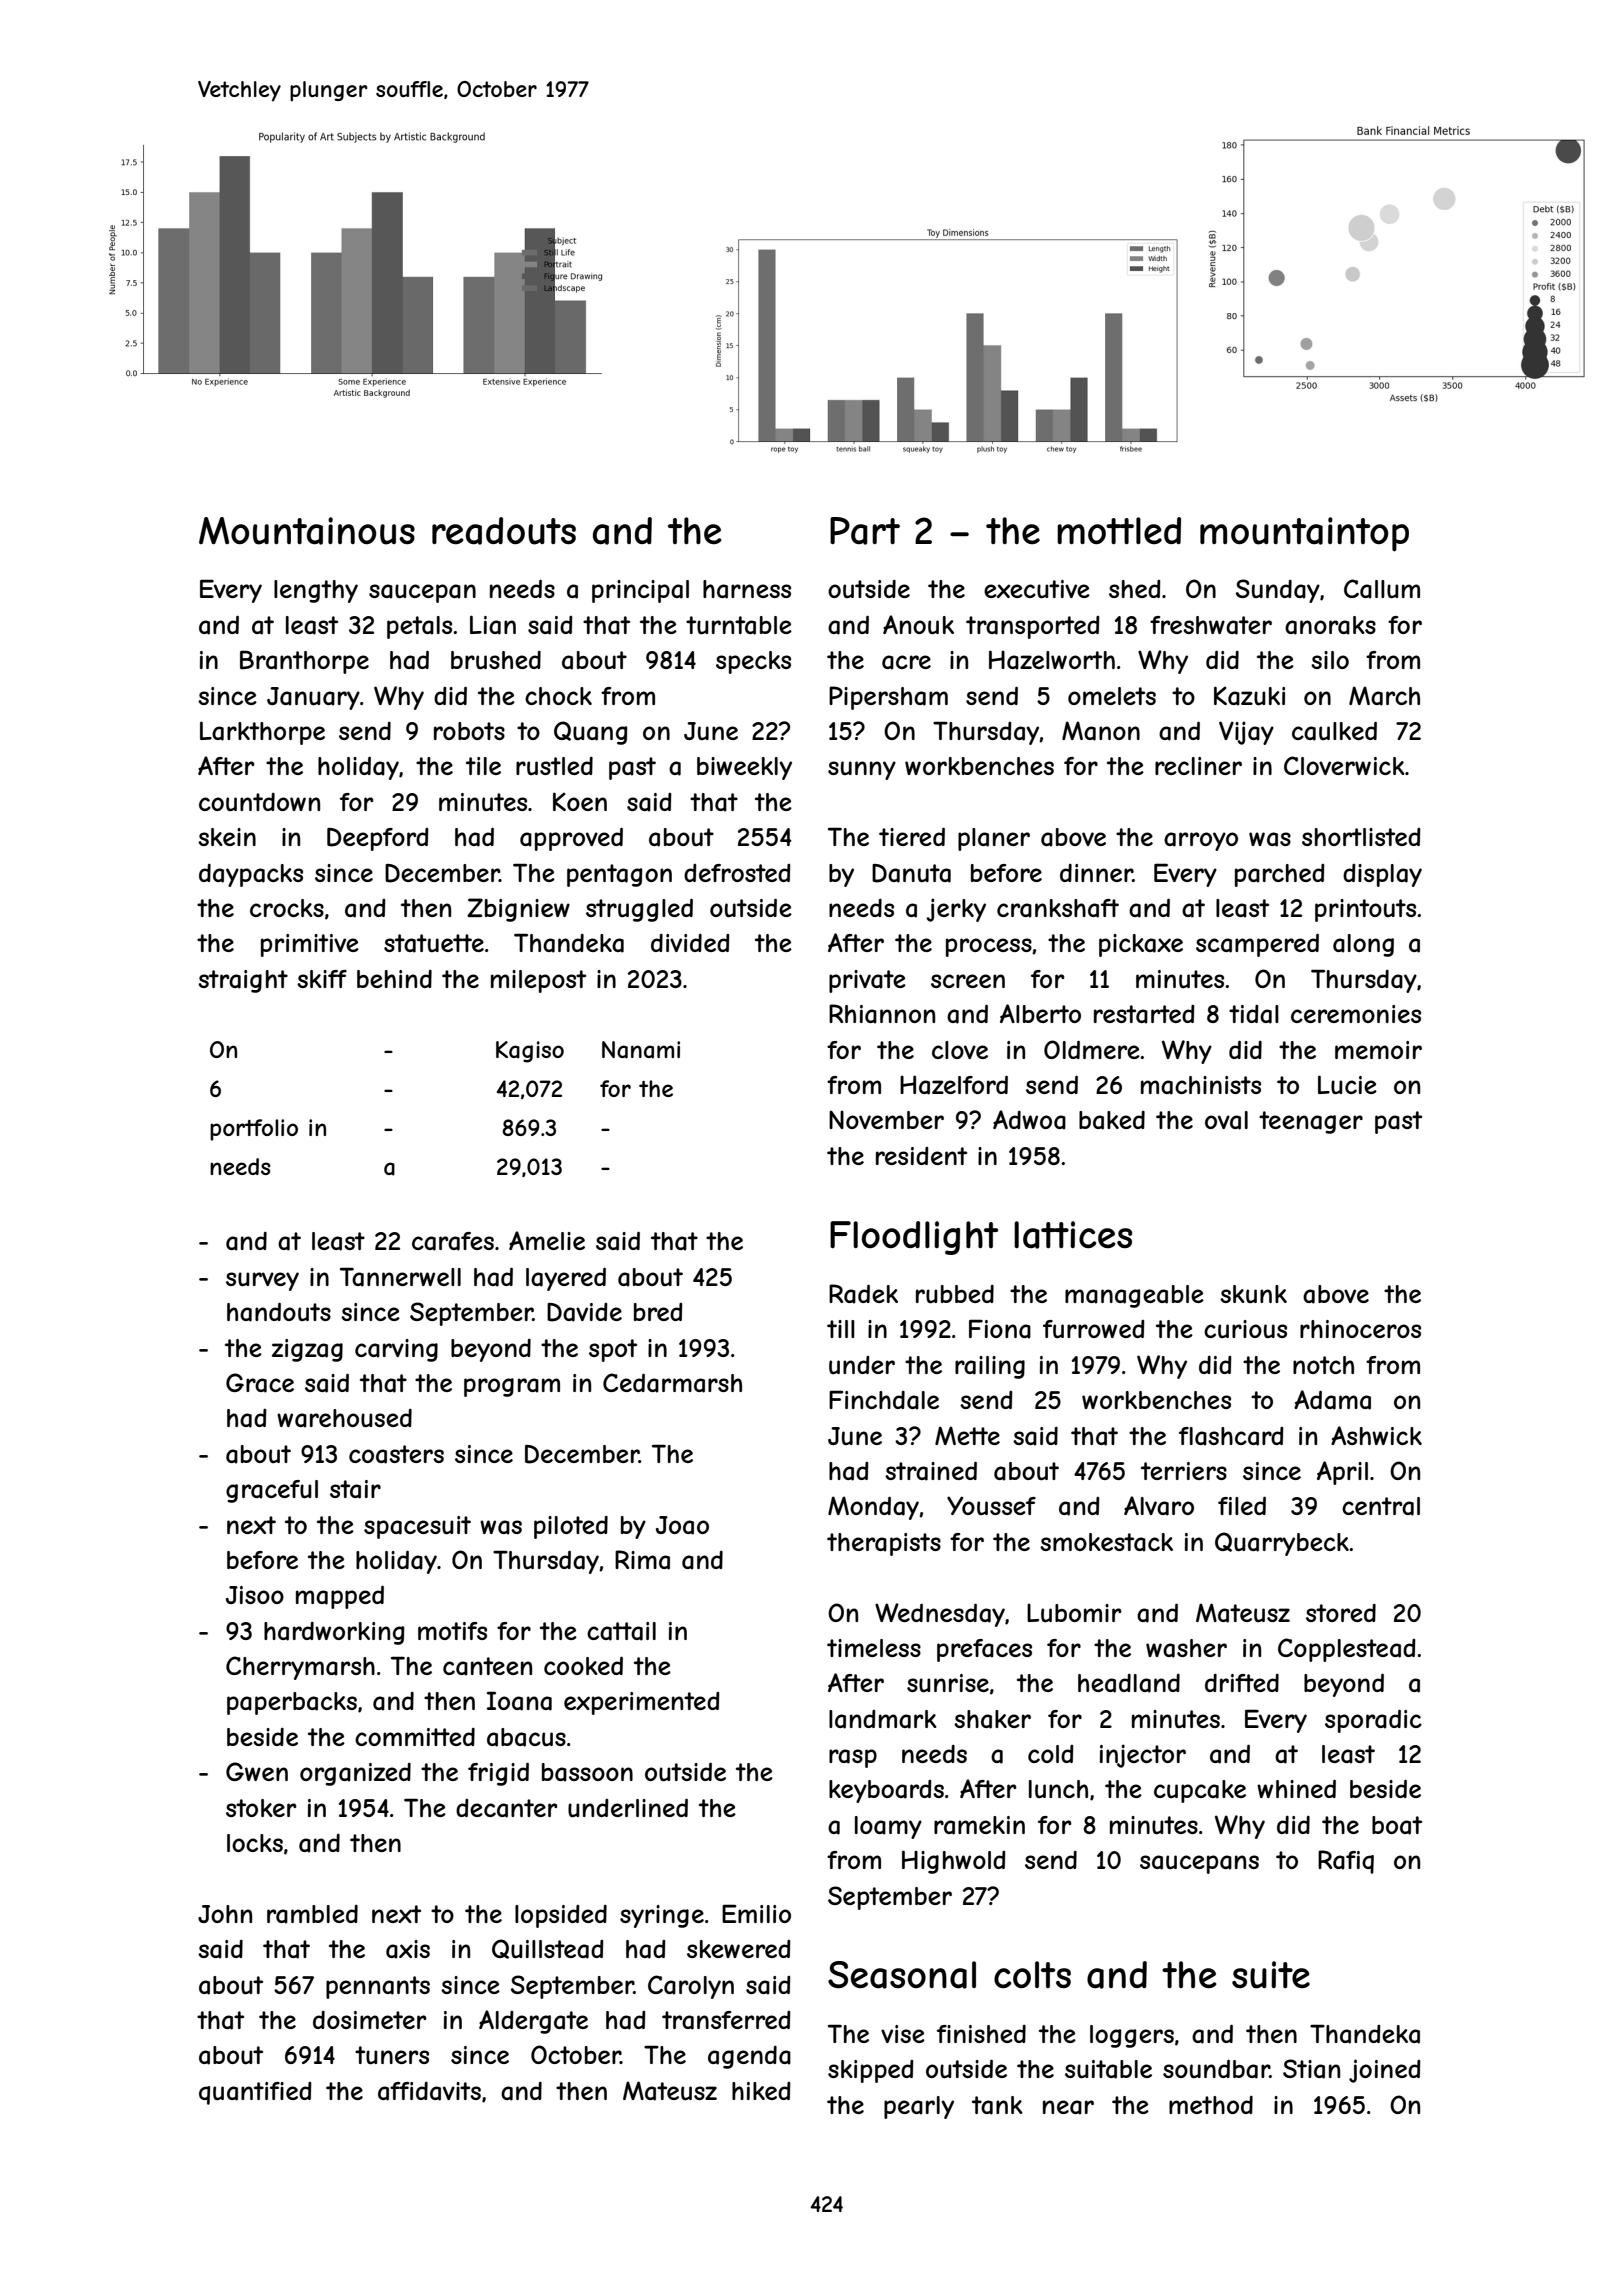 This image has height=2292, width=1620. Describe the element at coordinates (919, 2107) in the image. I see `pearly` at that location.
